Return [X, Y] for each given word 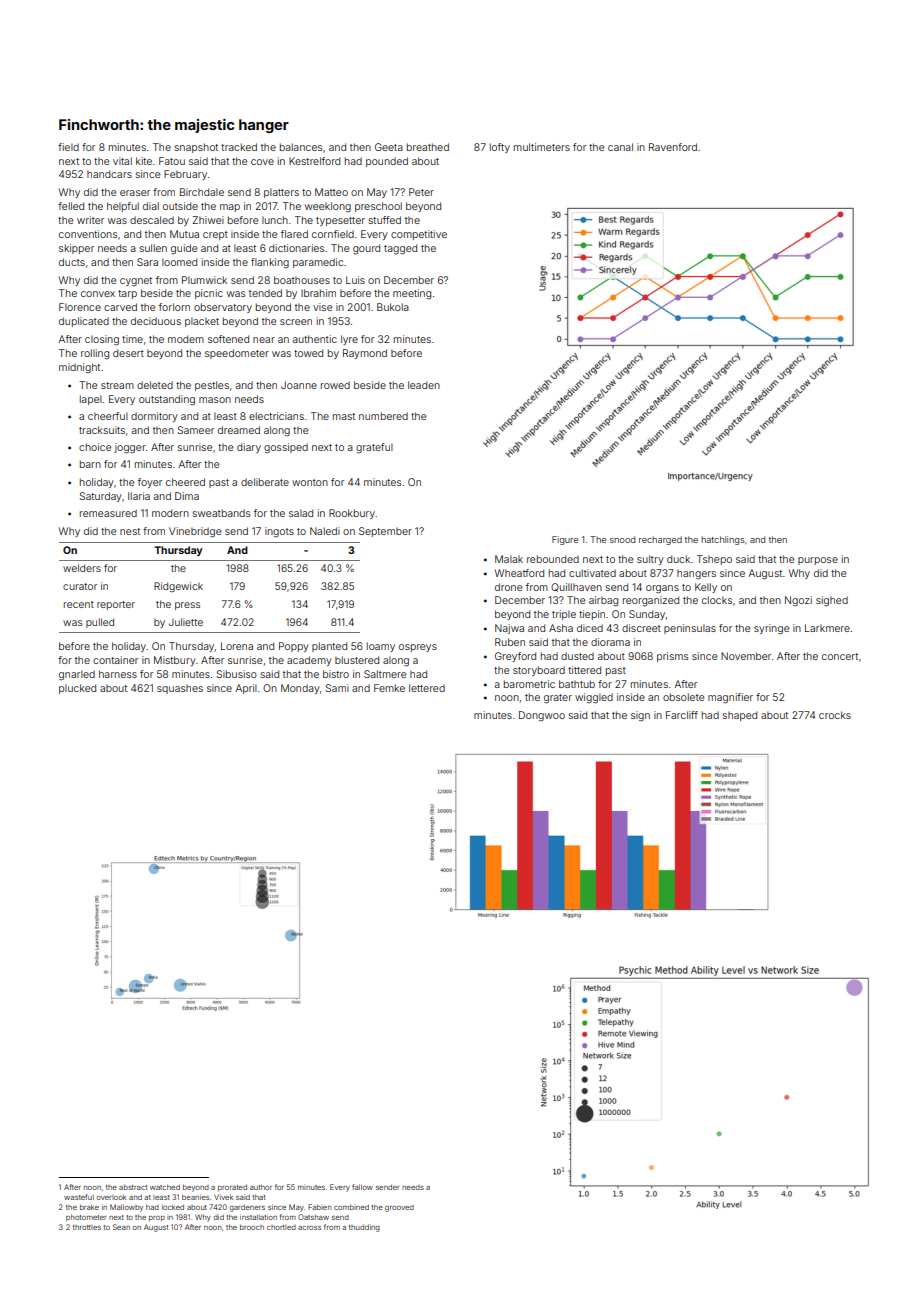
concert [840, 656]
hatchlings [723, 540]
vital [122, 161]
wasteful [79, 1197]
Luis [355, 280]
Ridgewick [178, 587]
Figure [565, 540]
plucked [77, 689]
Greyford [515, 657]
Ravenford [673, 147]
